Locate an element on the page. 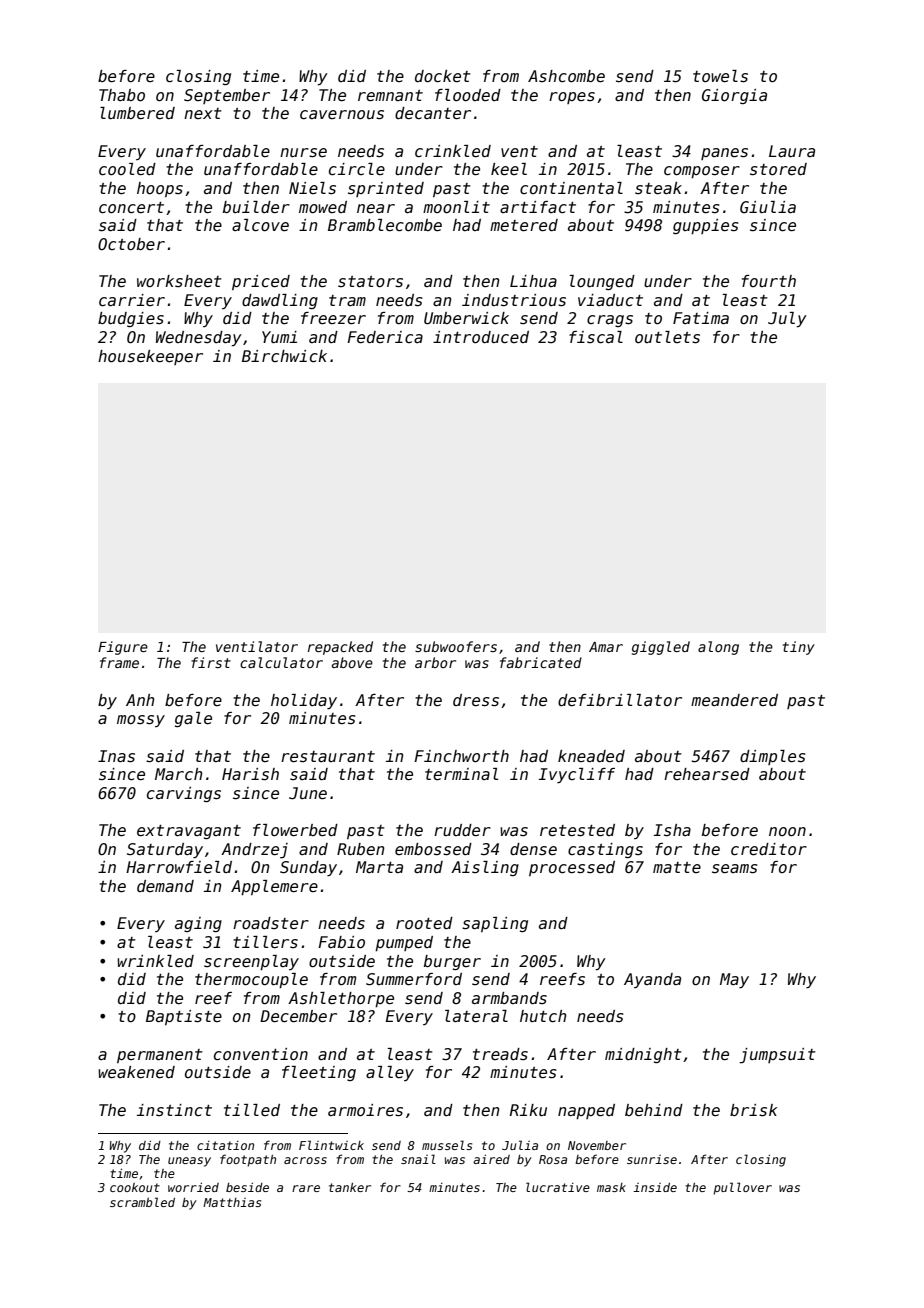  next is located at coordinates (203, 113).
